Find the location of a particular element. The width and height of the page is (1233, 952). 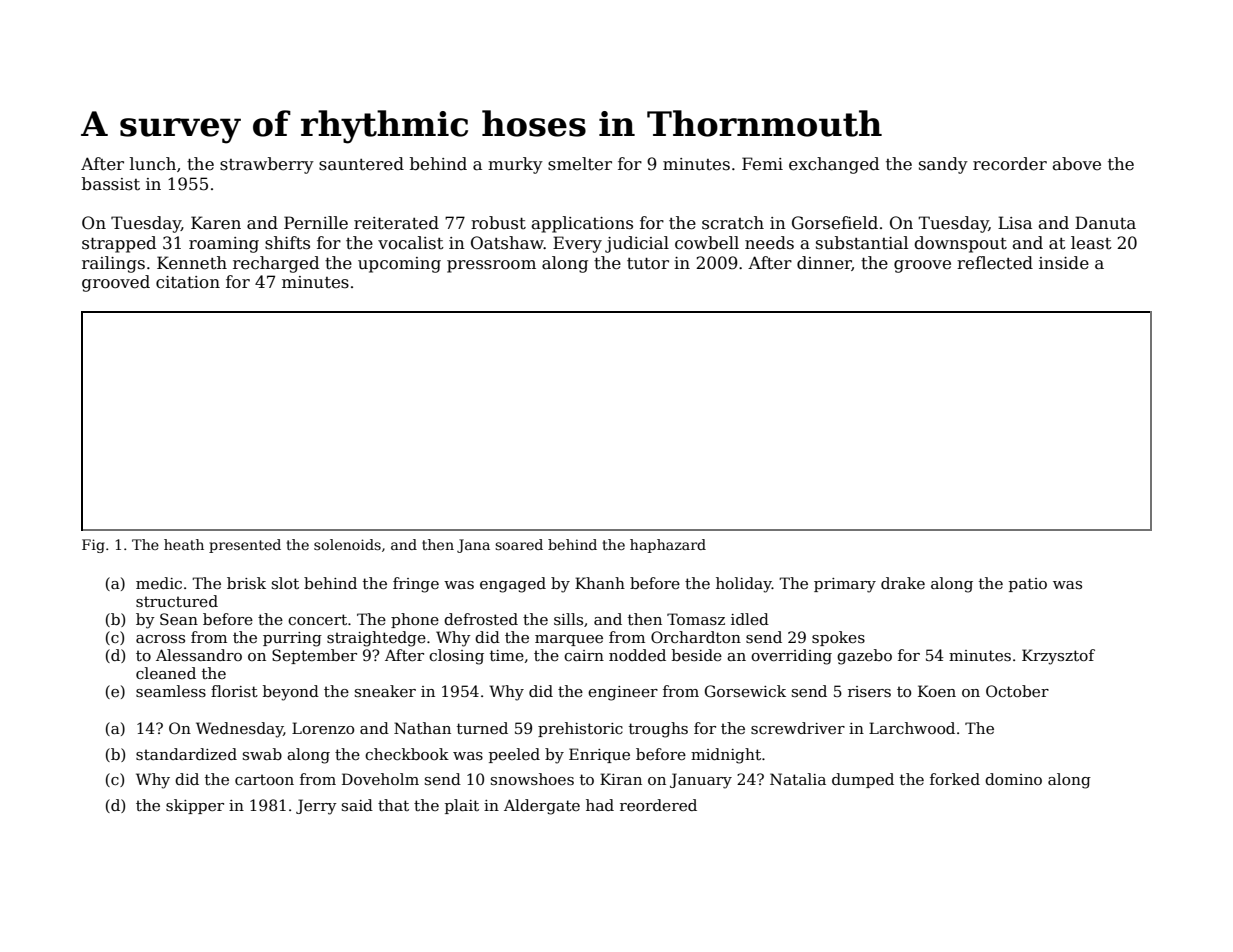

patio is located at coordinates (1028, 585).
